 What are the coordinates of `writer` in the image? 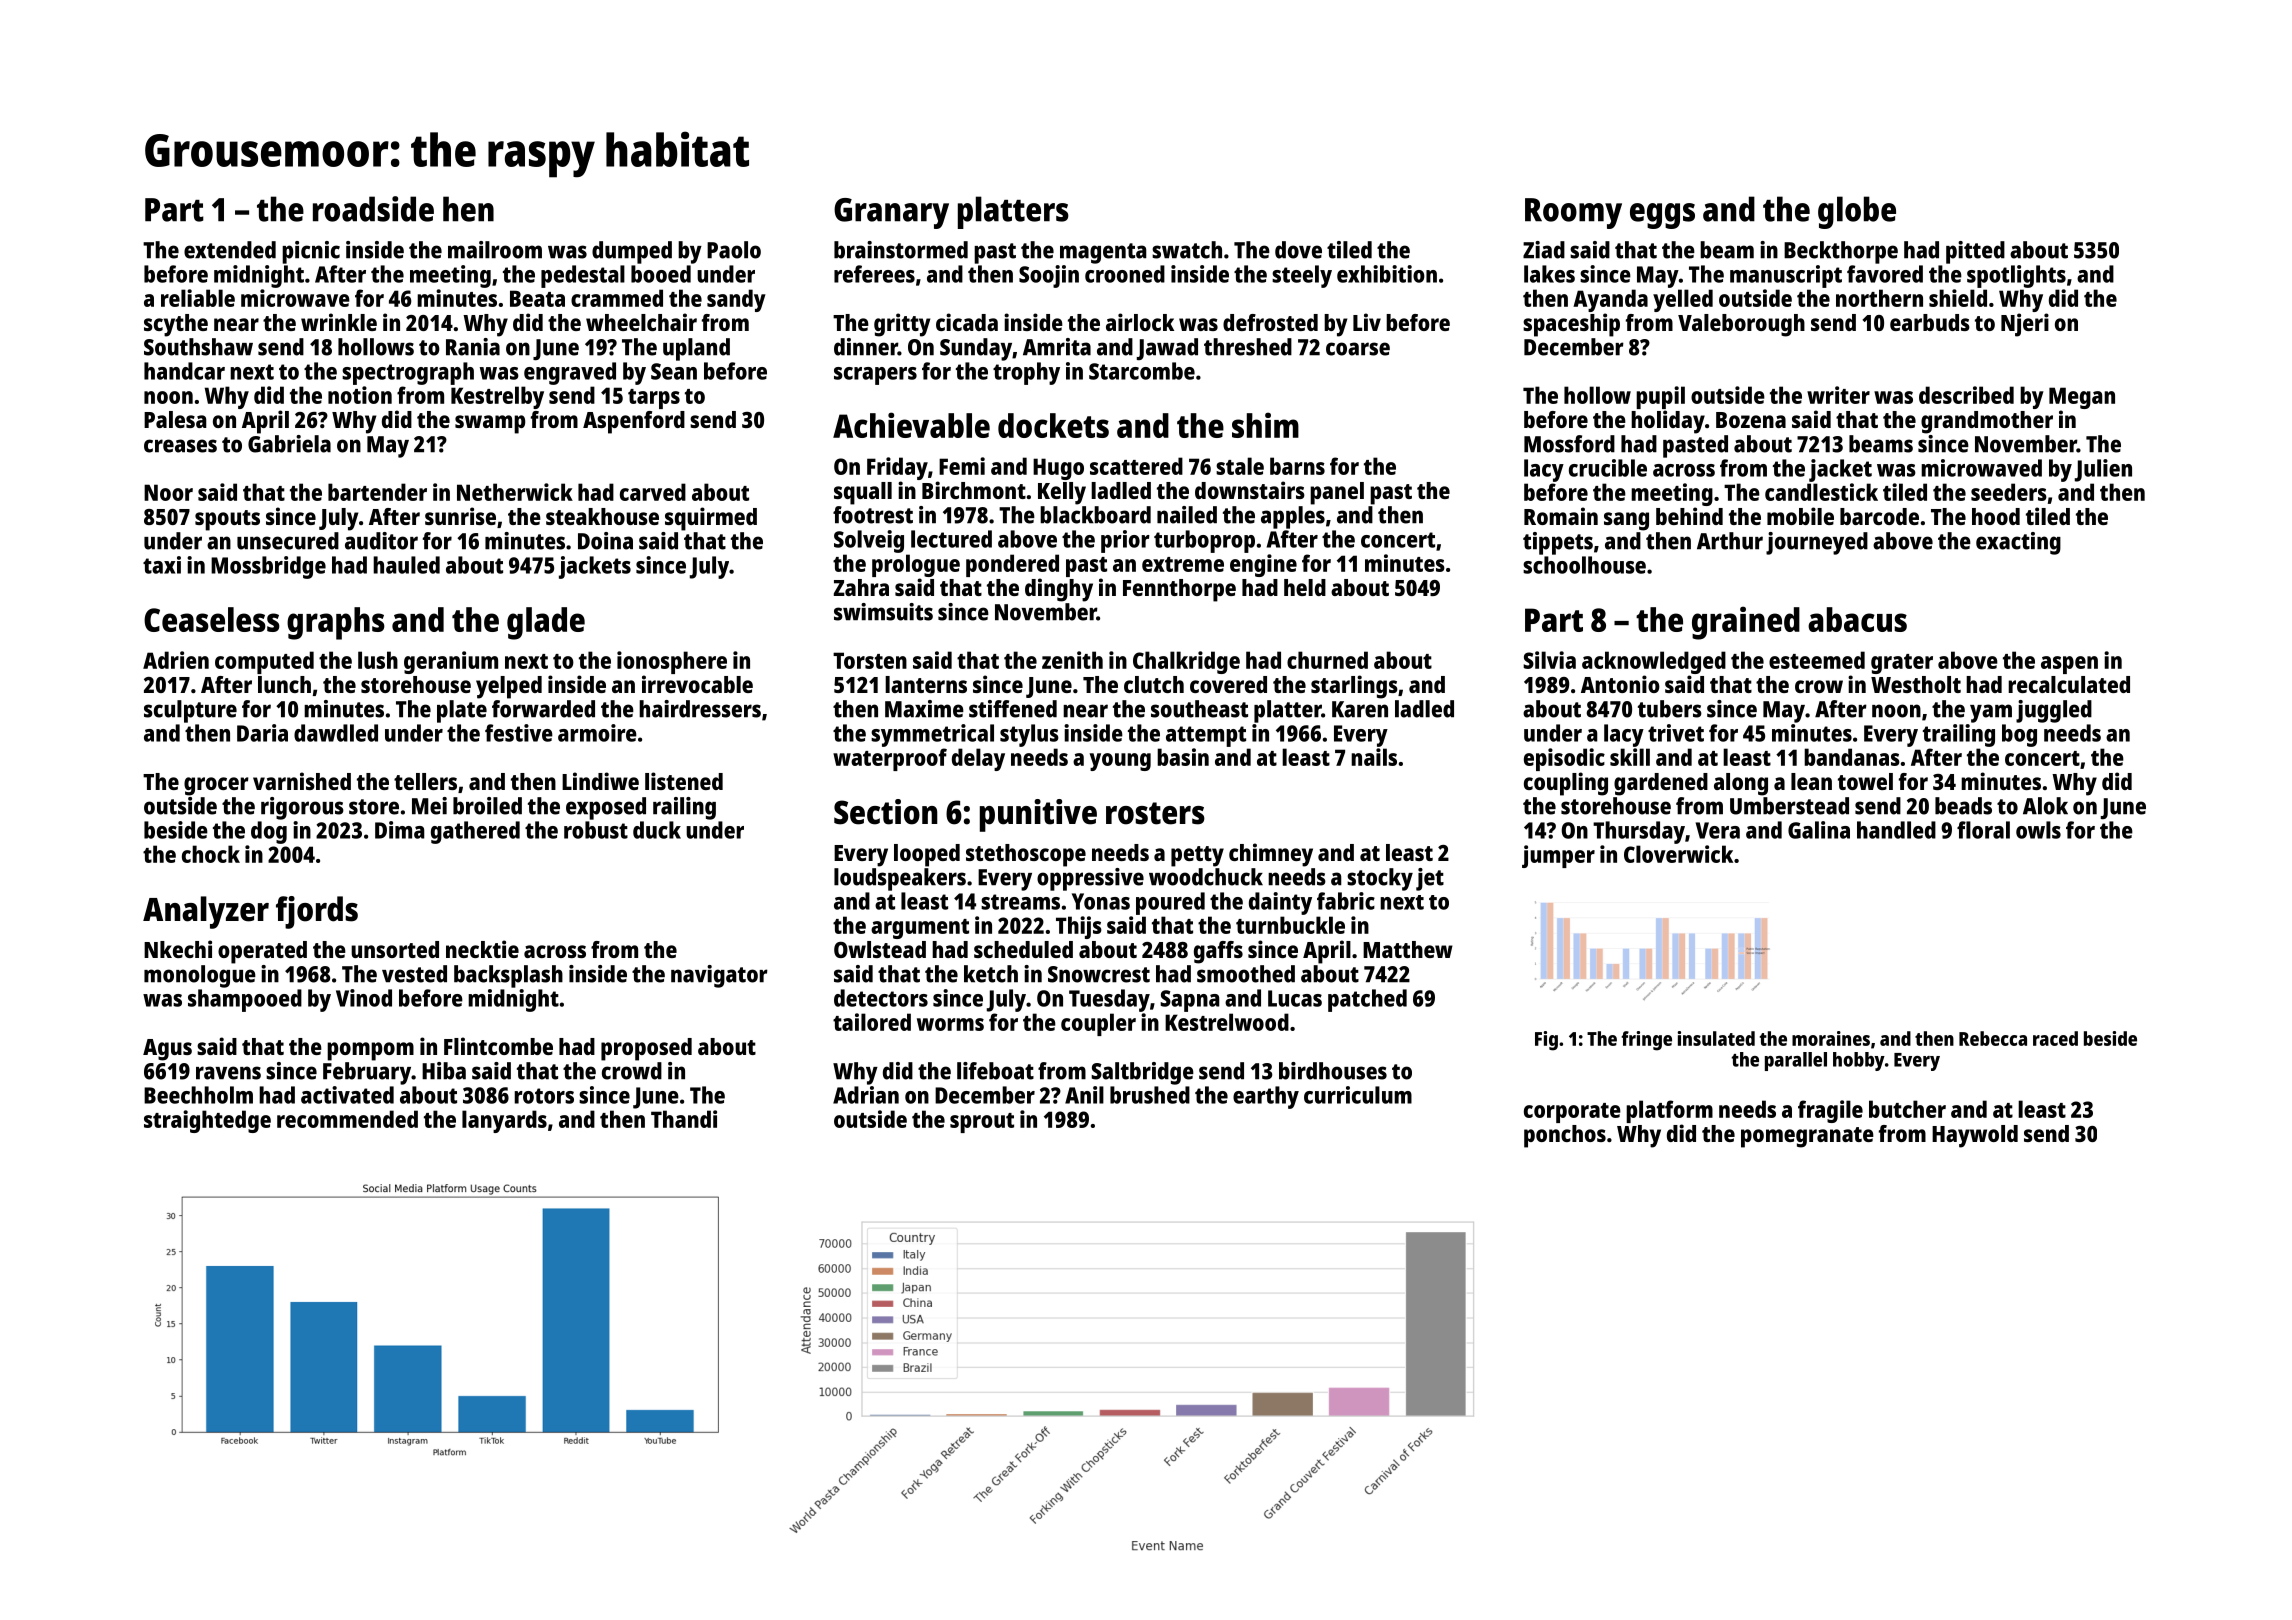 It's located at (1838, 395).
